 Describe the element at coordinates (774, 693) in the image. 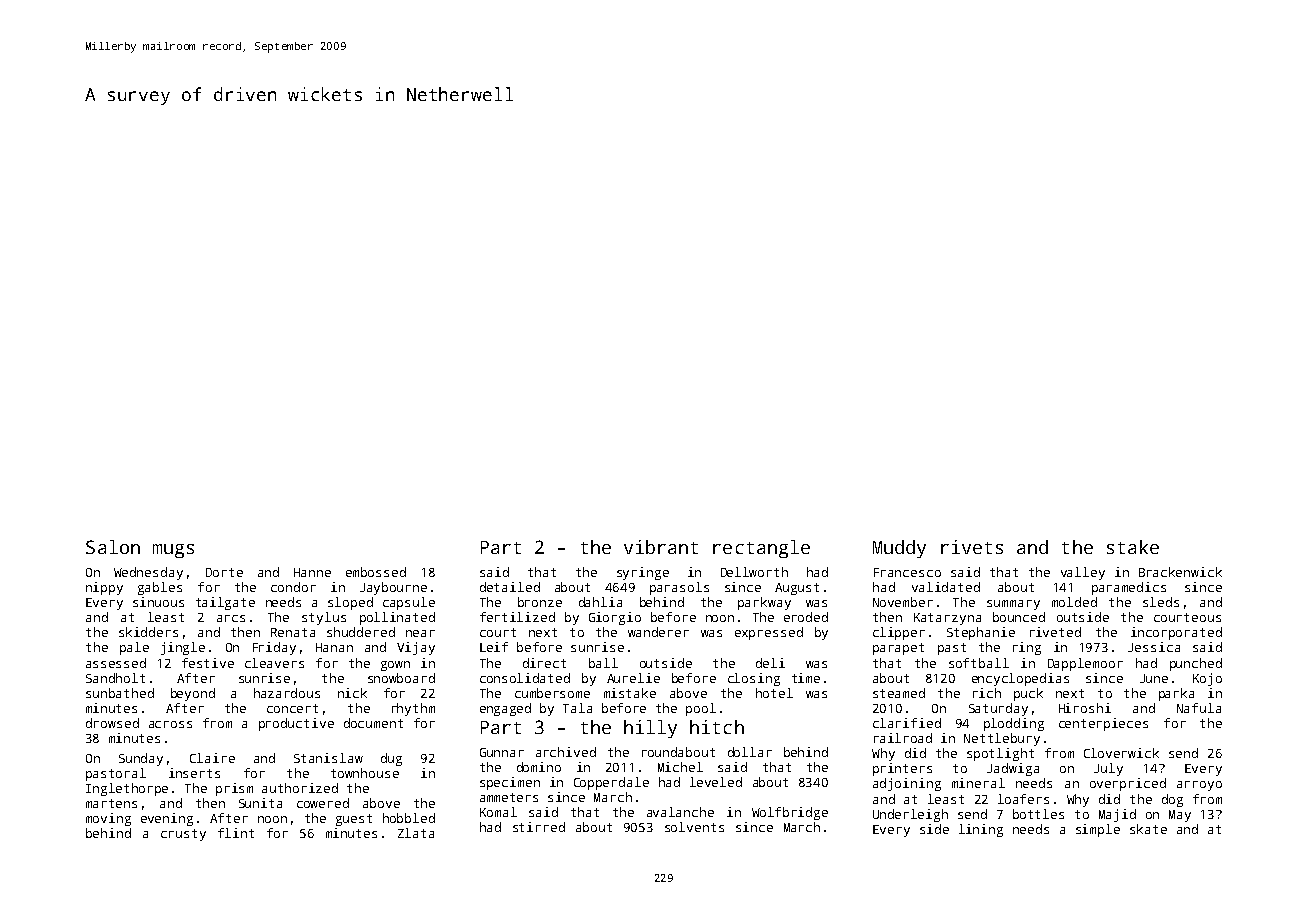

I see `hotel` at that location.
